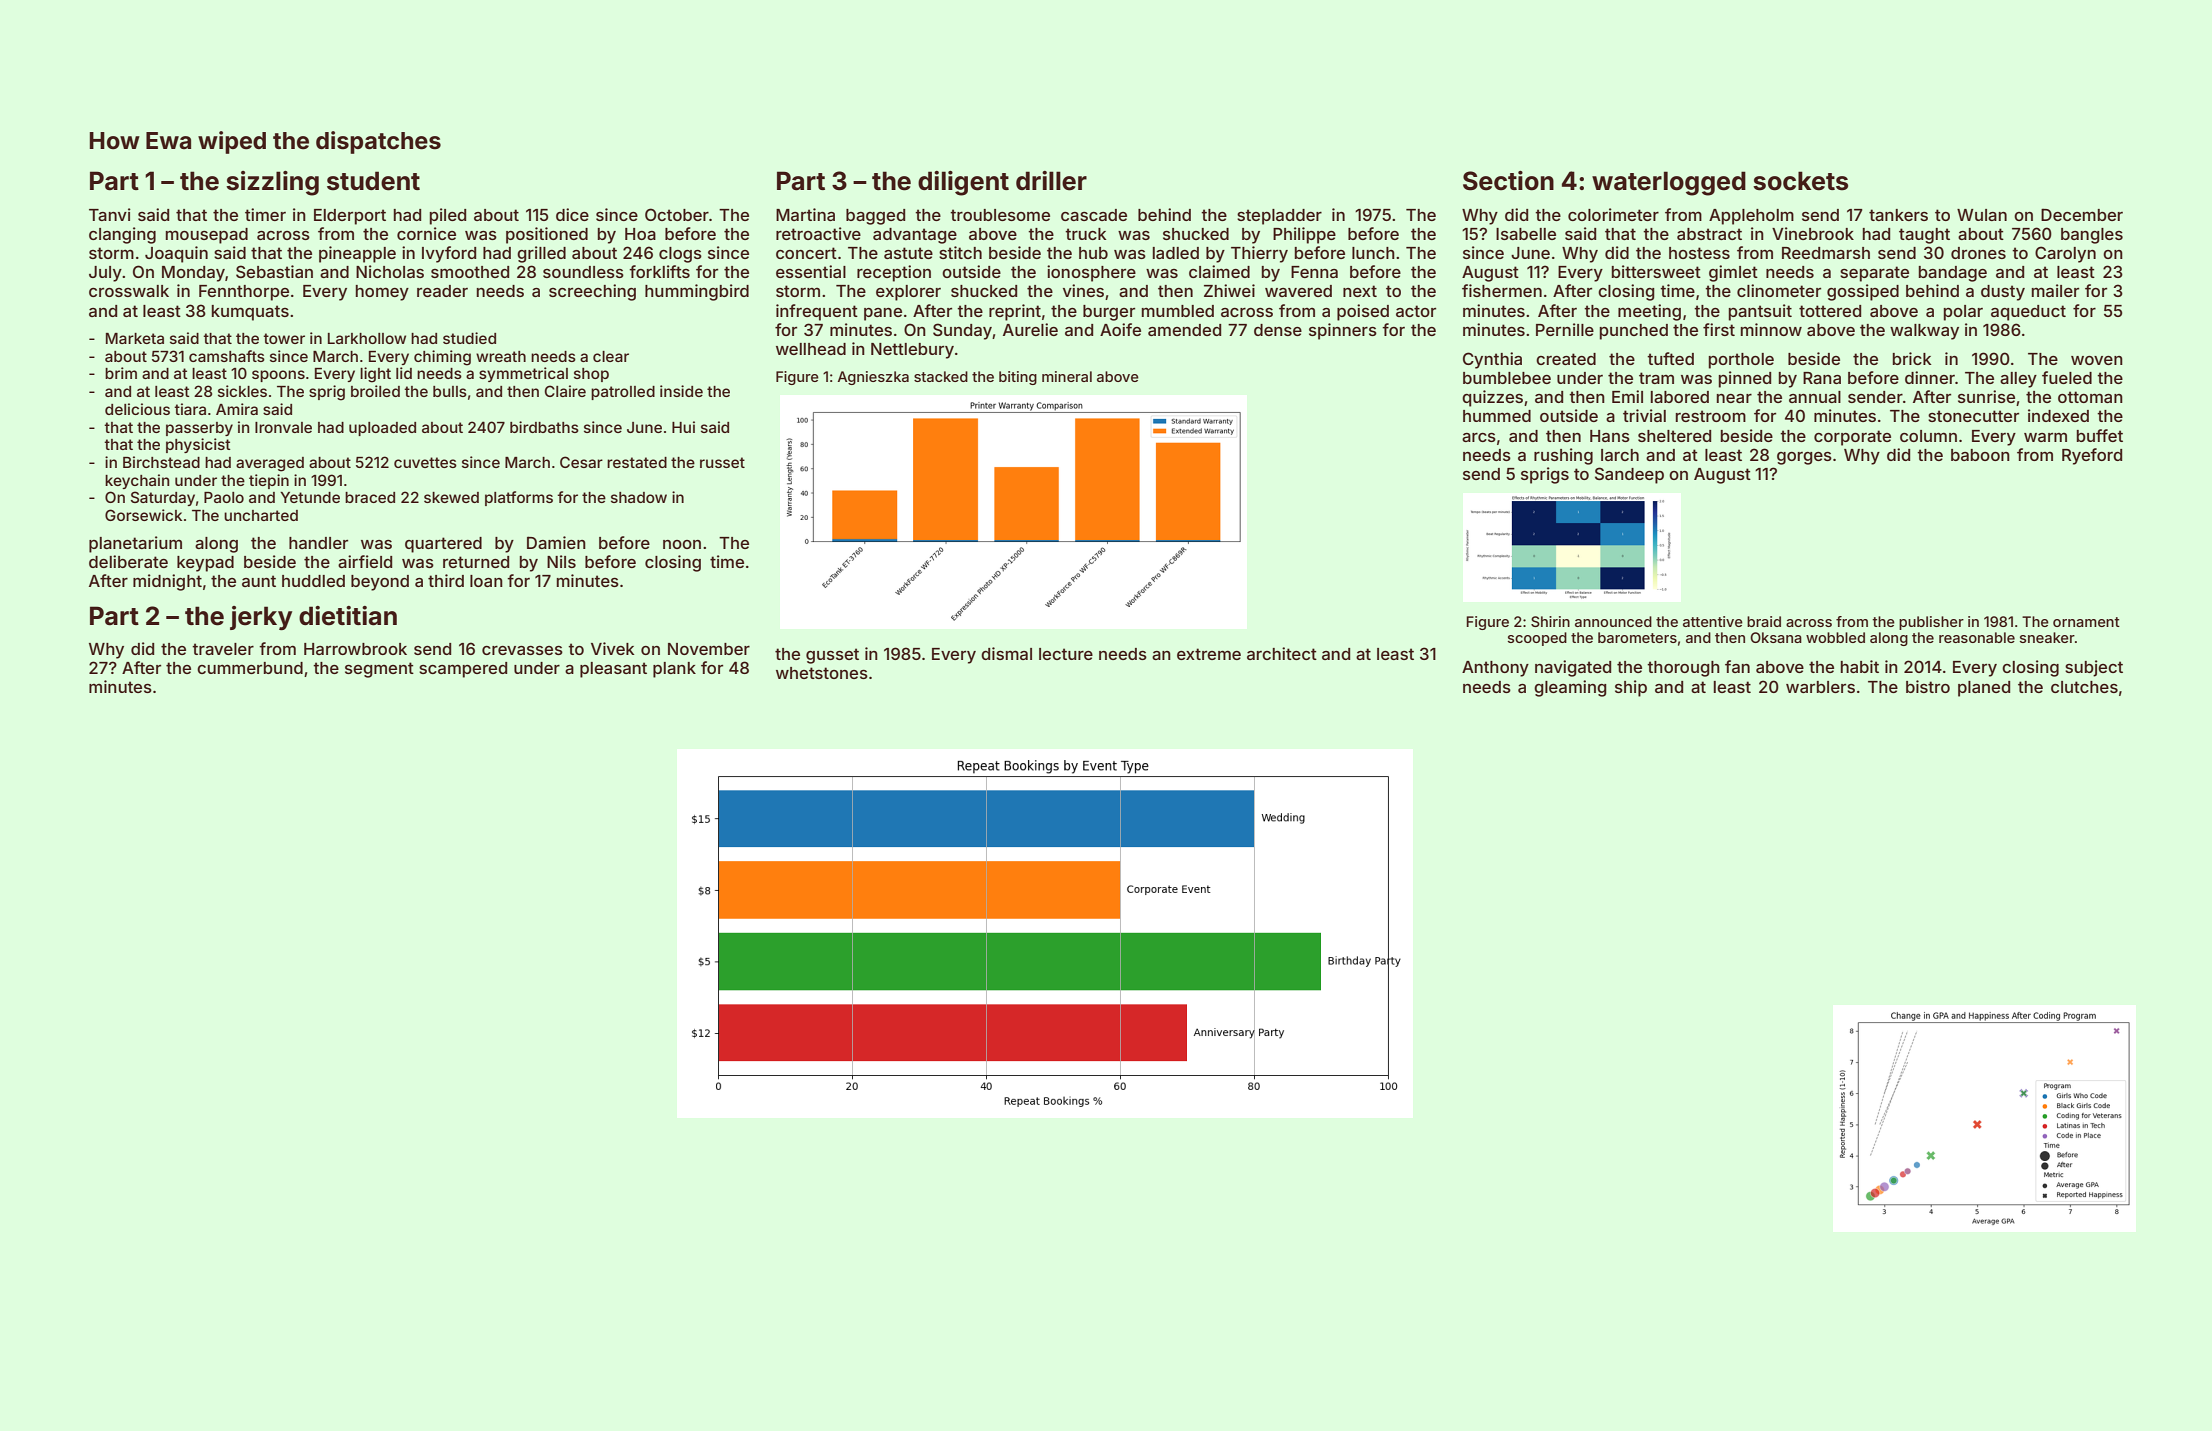  I want to click on quizzes, so click(1492, 398).
